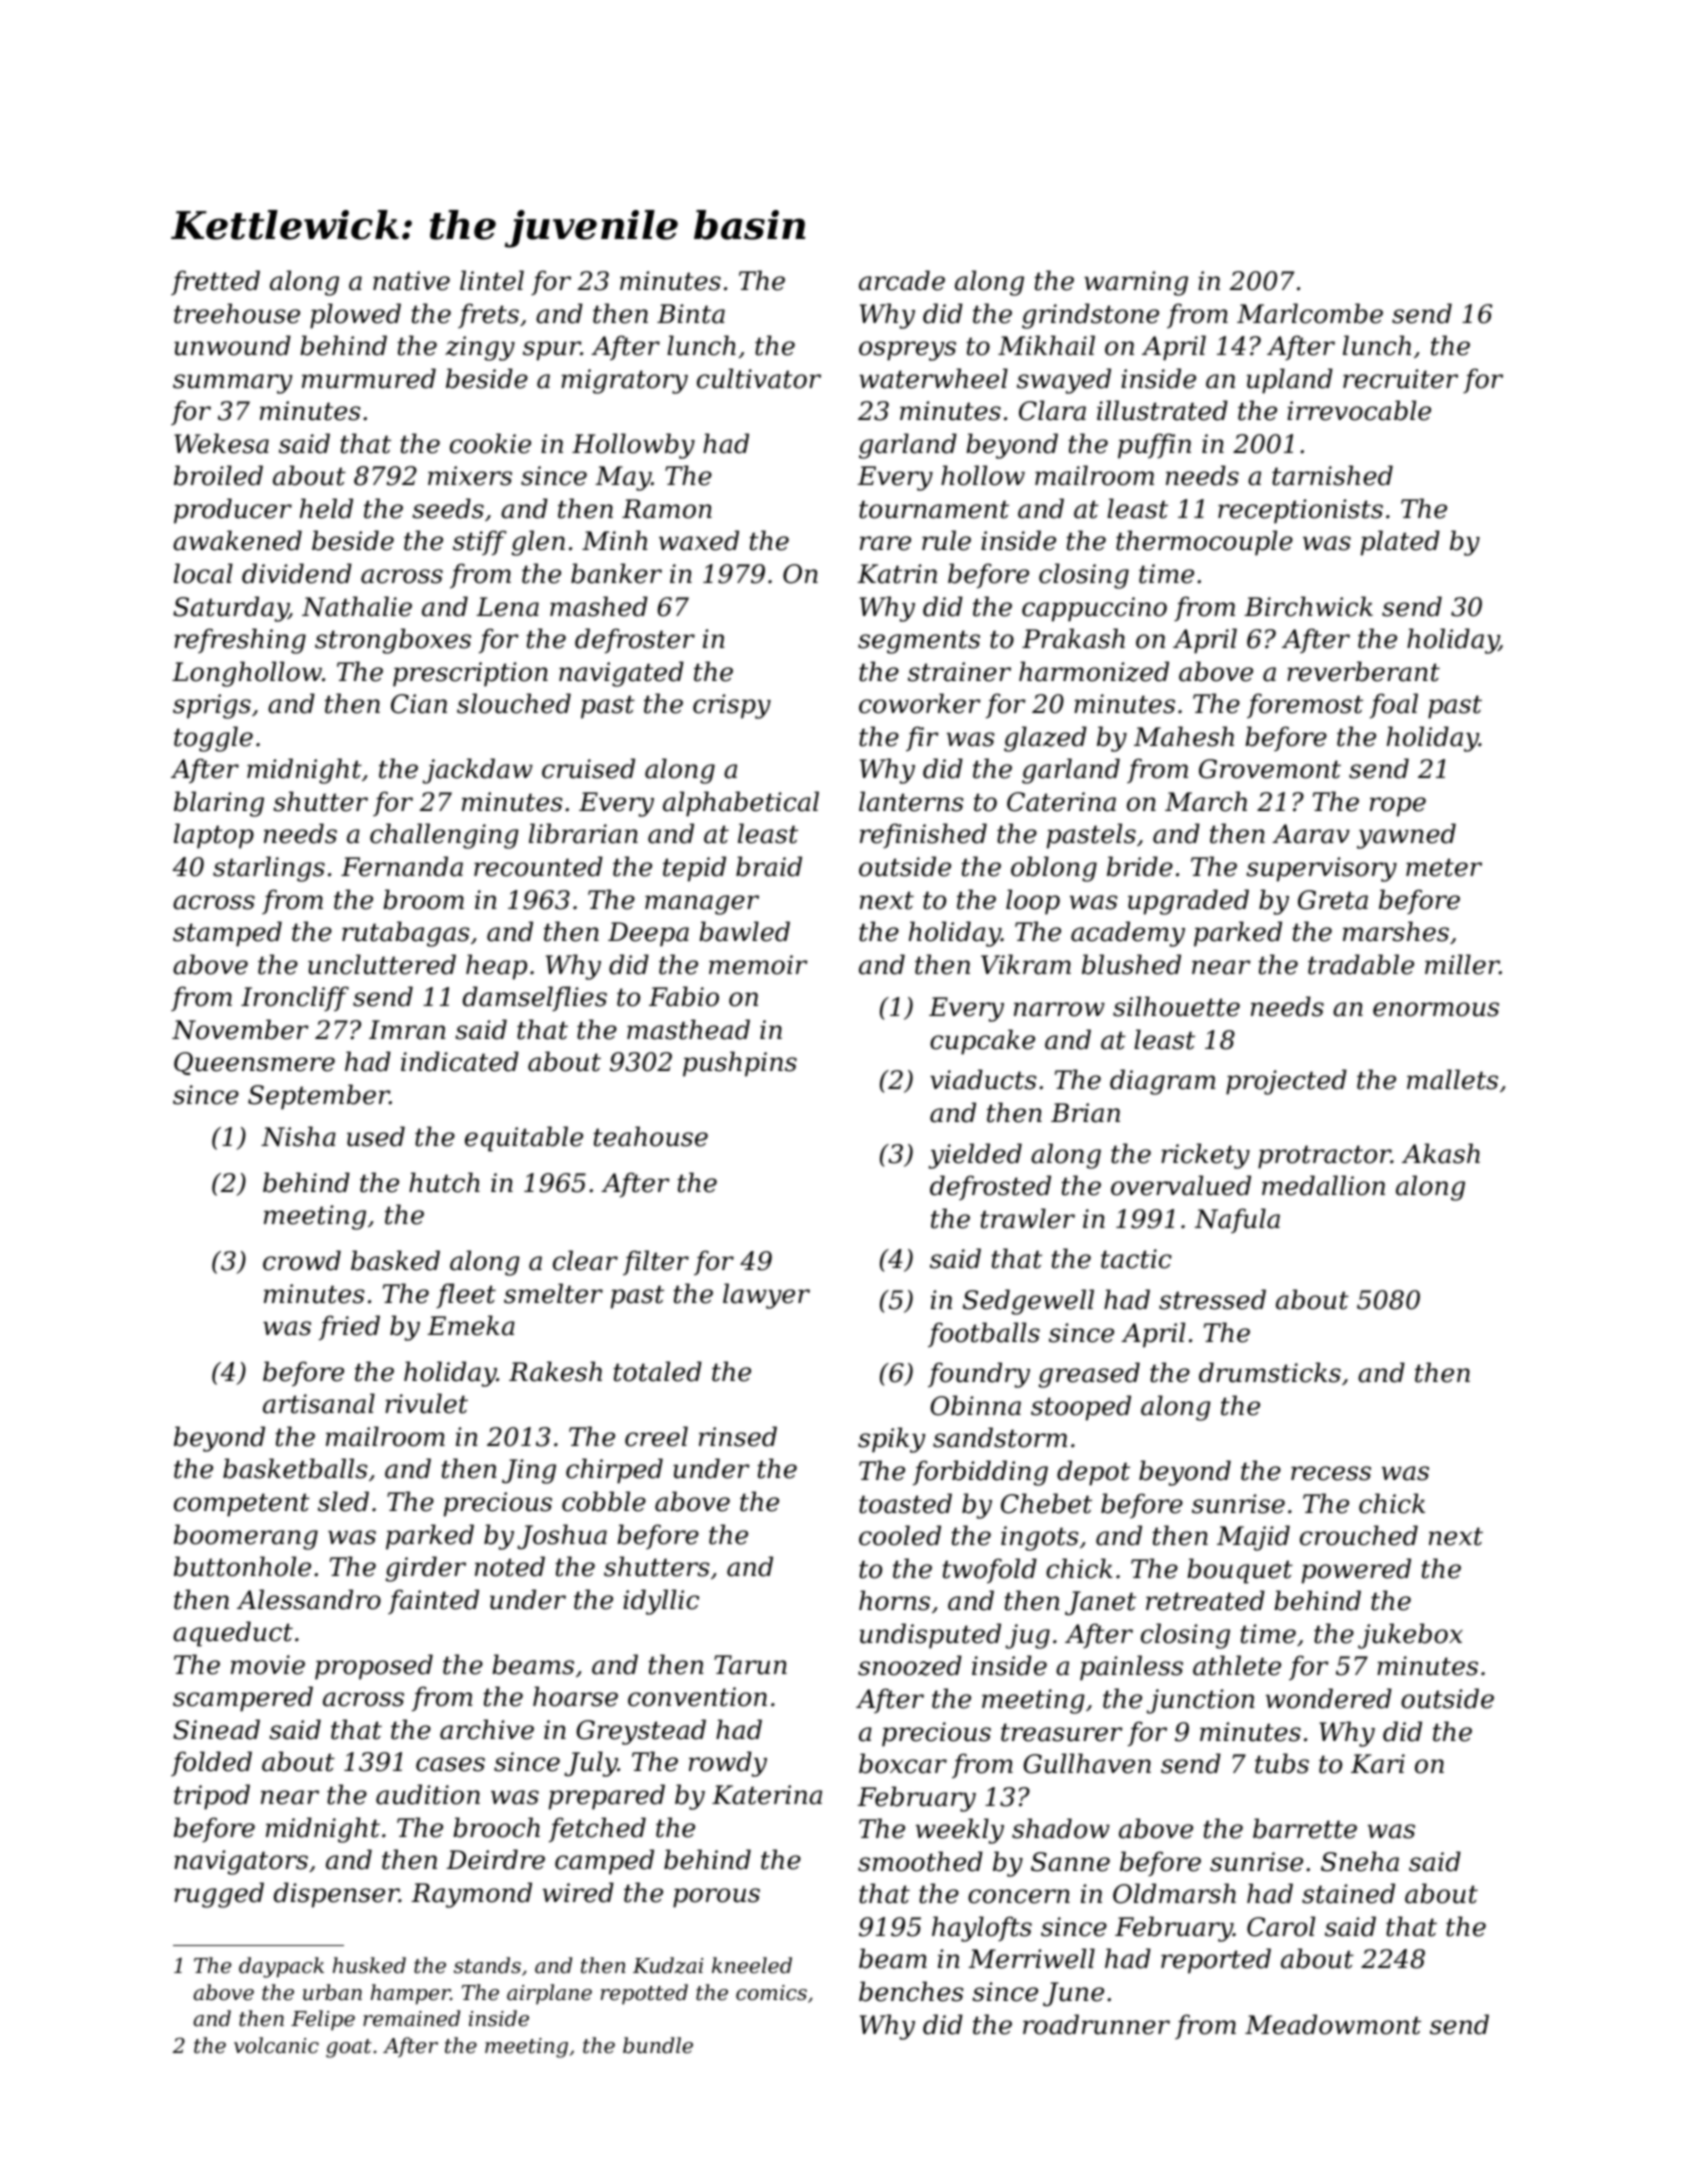 This screenshot has width=1683, height=2178. Describe the element at coordinates (203, 573) in the screenshot. I see `local` at that location.
